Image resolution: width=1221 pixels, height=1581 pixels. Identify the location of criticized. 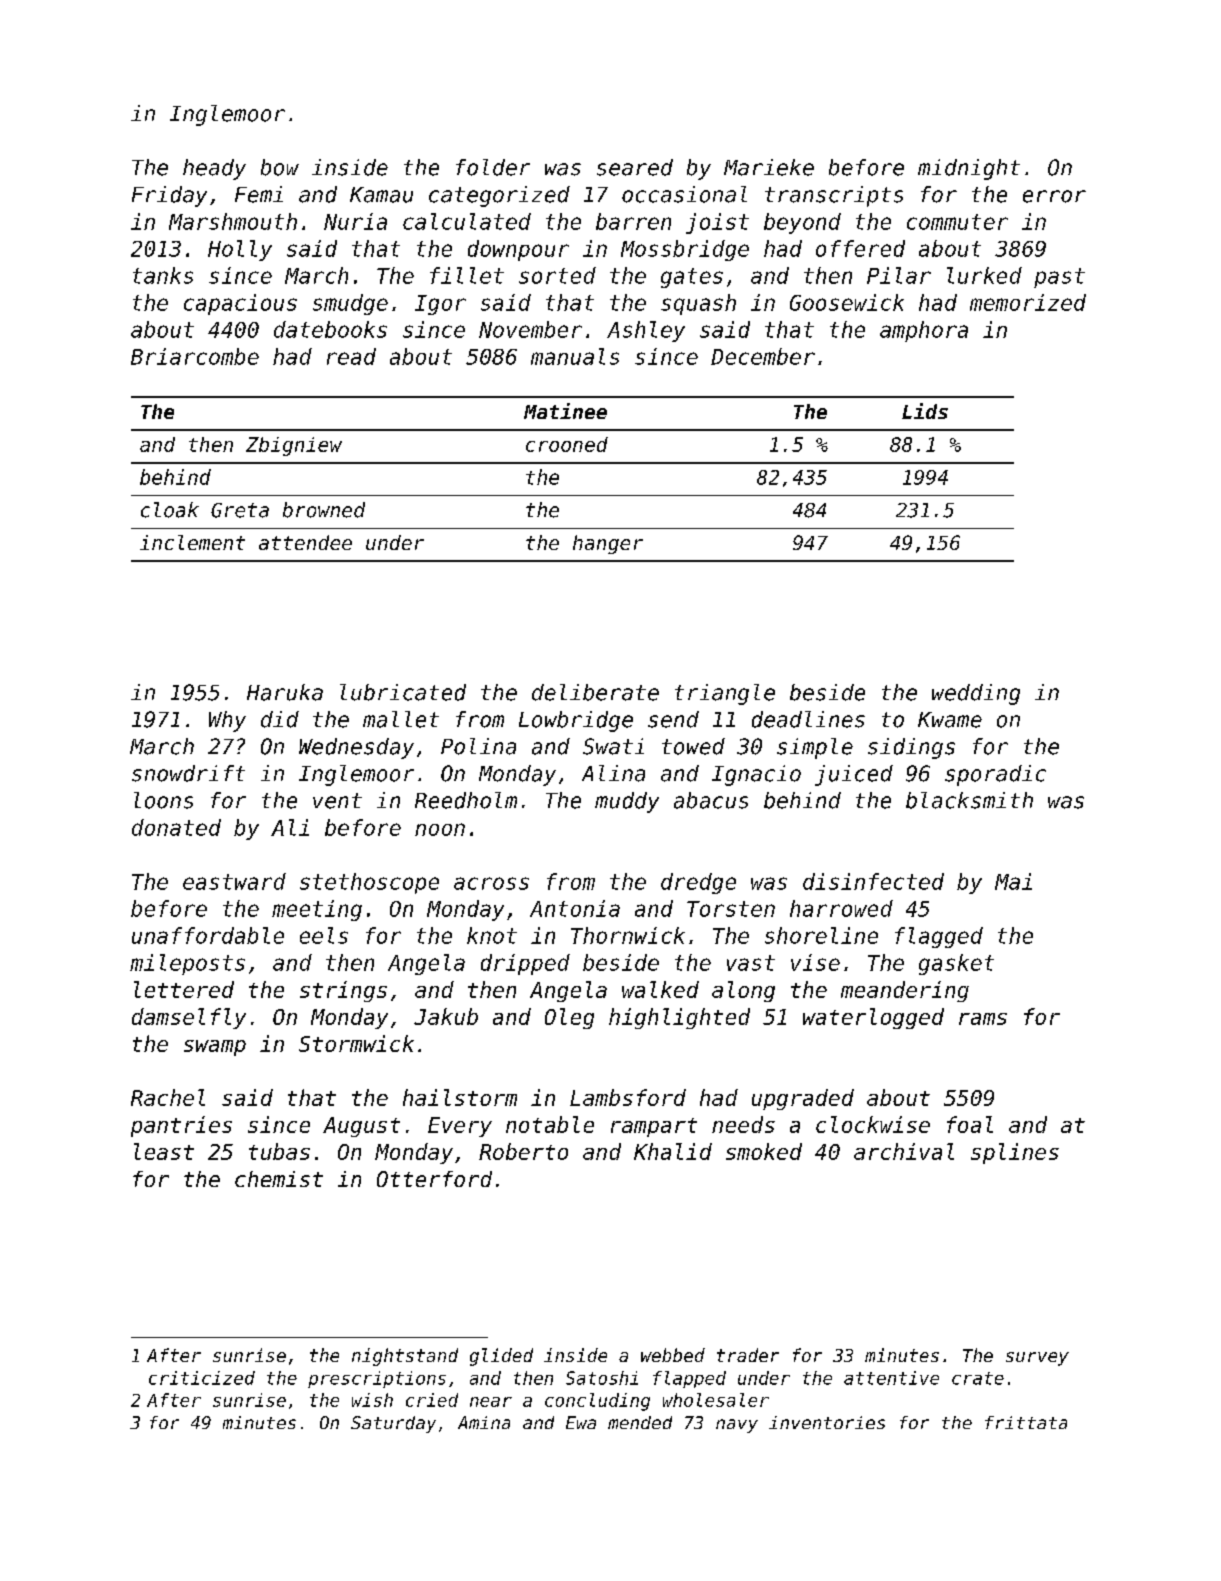
(202, 1378).
